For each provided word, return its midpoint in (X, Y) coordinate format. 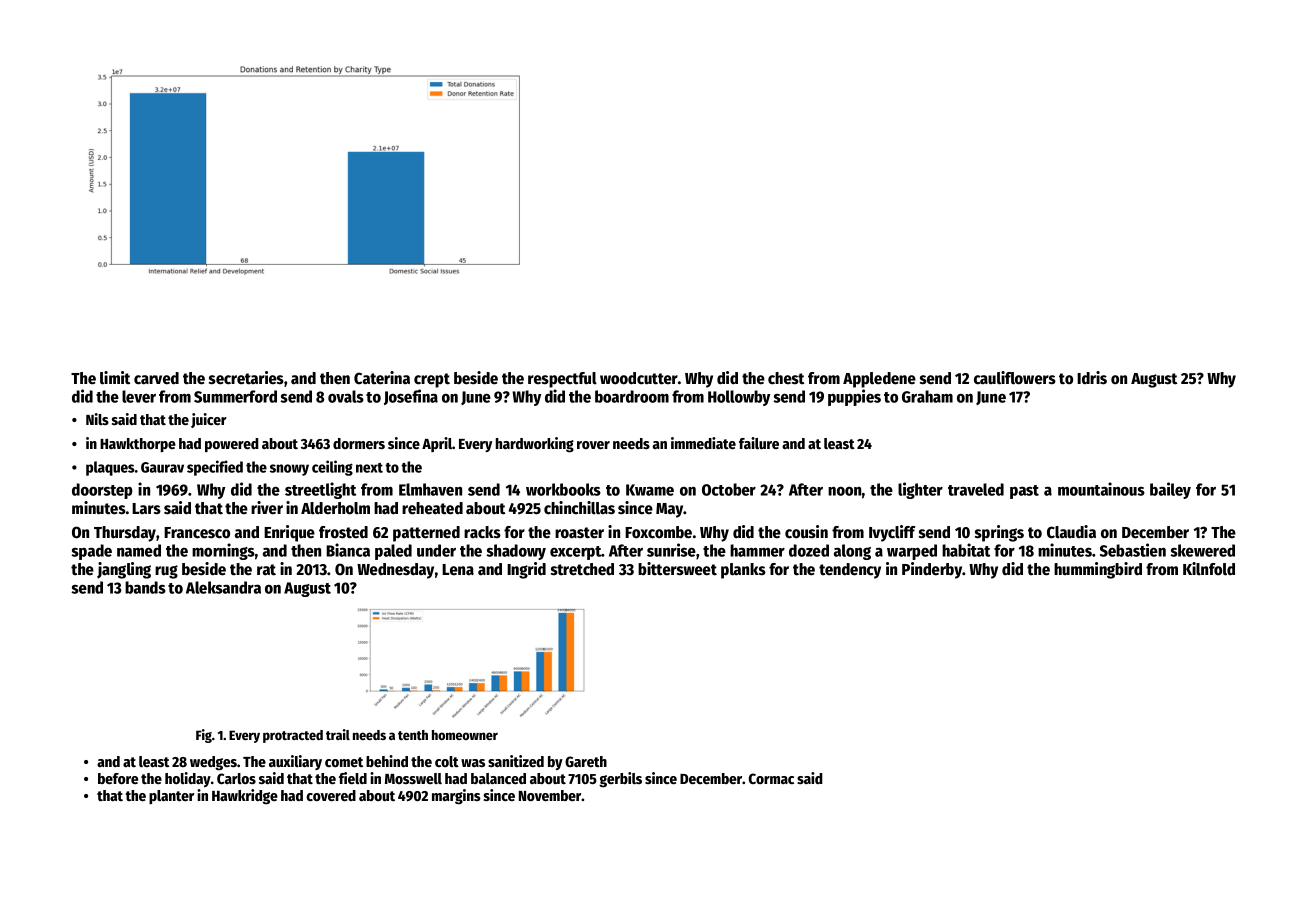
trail (338, 734)
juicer (209, 420)
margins (456, 797)
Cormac (771, 778)
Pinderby (932, 570)
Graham (927, 396)
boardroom (632, 396)
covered (331, 795)
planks (743, 571)
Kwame (650, 490)
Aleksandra (223, 587)
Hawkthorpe (138, 445)
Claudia (1071, 532)
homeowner (465, 735)
